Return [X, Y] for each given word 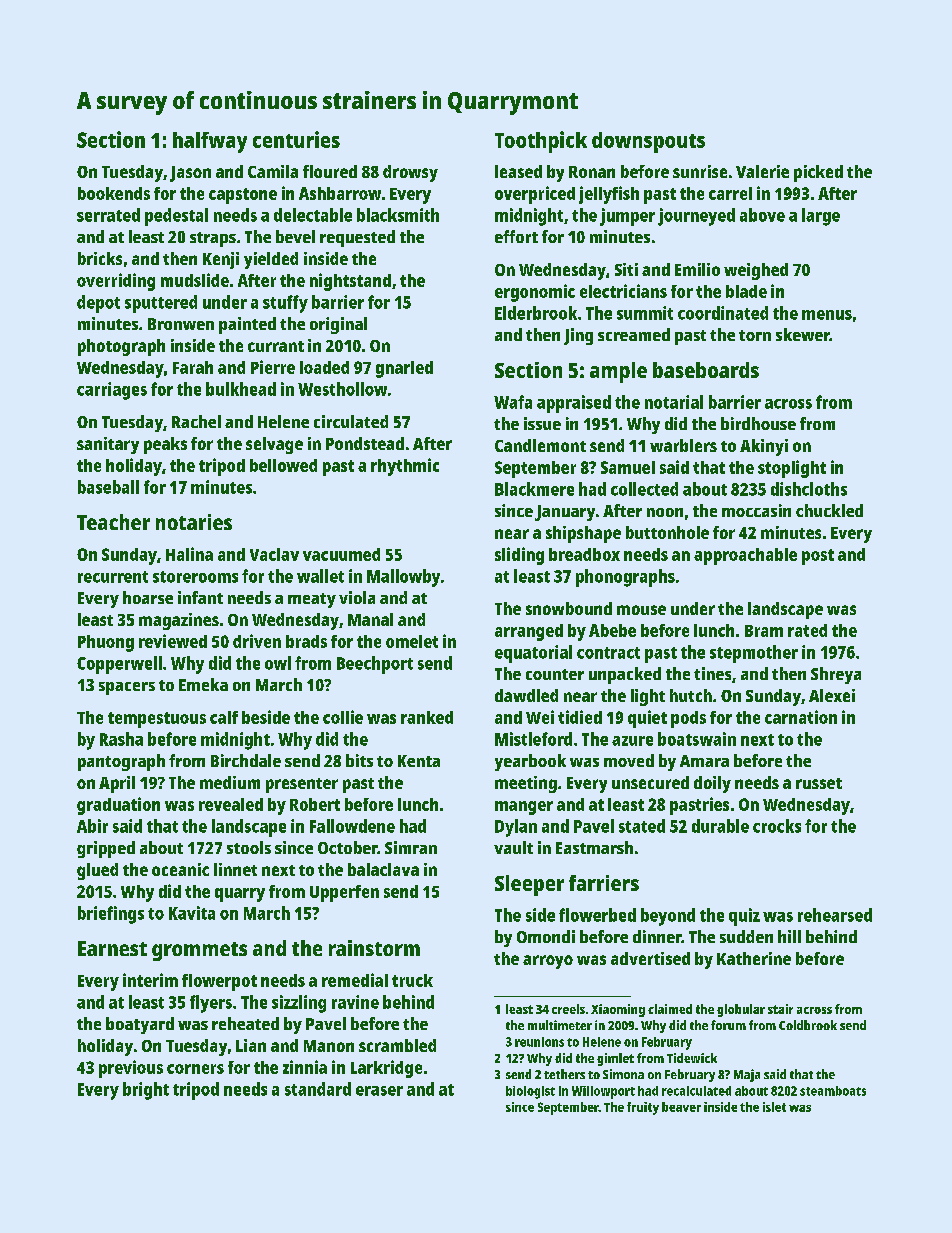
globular [741, 1010]
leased [518, 171]
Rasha [121, 739]
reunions [539, 1042]
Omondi [546, 936]
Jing [578, 336]
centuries [296, 139]
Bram [764, 631]
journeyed [696, 217]
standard [318, 1089]
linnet [235, 869]
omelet [412, 641]
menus [827, 315]
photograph [121, 347]
